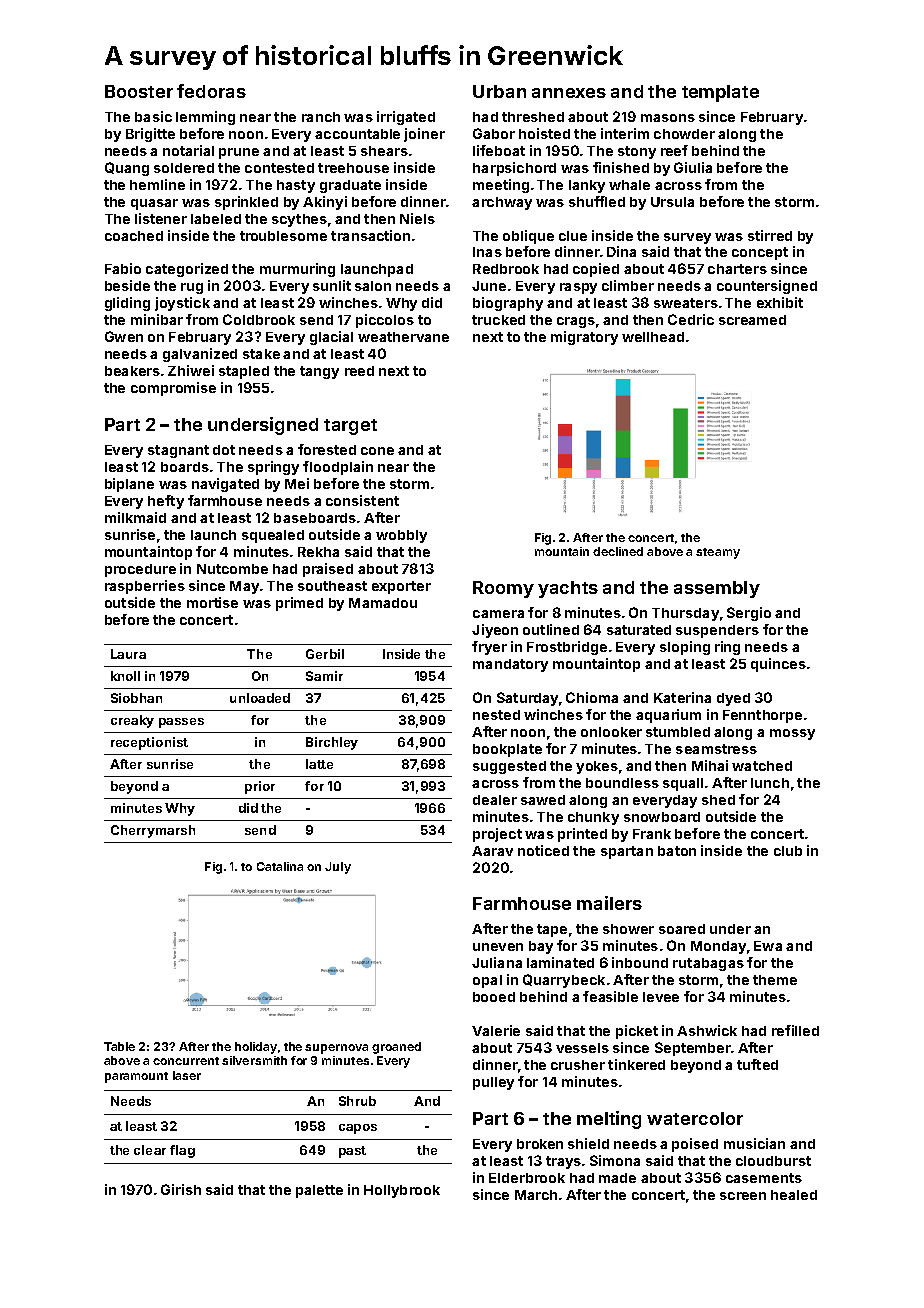  What do you see at coordinates (260, 698) in the document?
I see `unloaded` at bounding box center [260, 698].
